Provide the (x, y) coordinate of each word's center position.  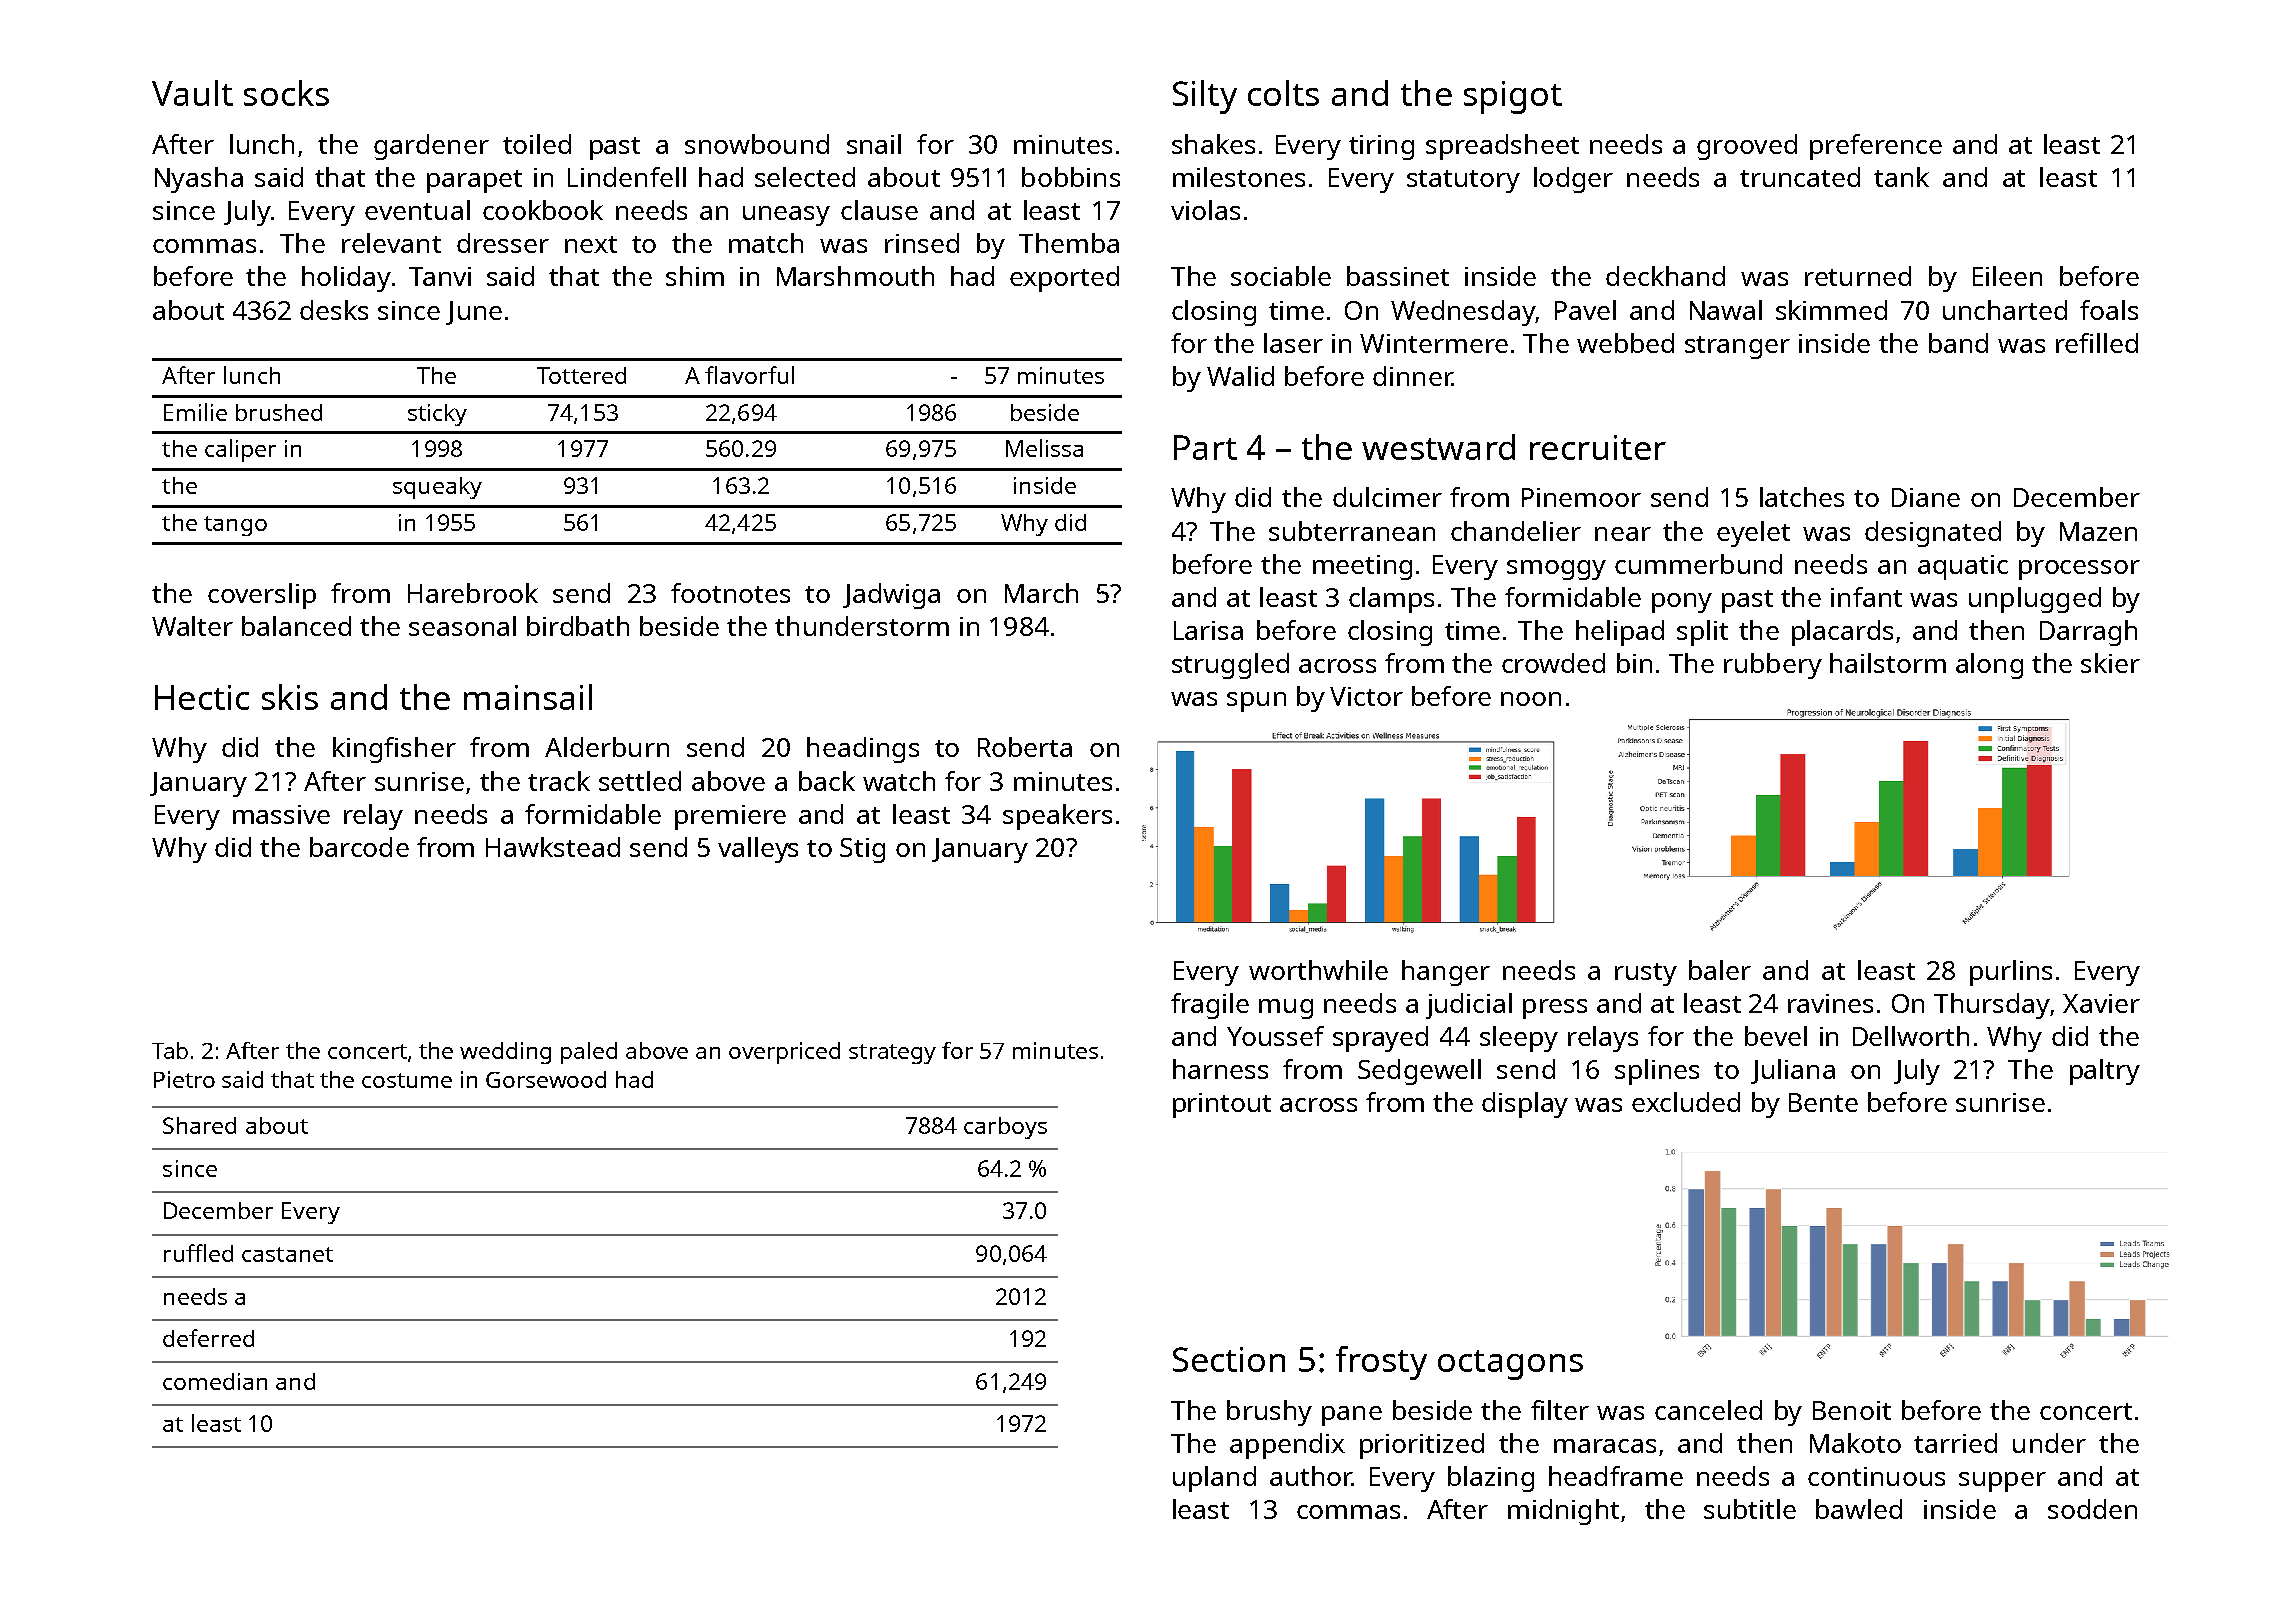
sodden (2092, 1509)
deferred (208, 1338)
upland (1214, 1479)
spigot (1513, 97)
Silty (1205, 97)
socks (286, 93)
